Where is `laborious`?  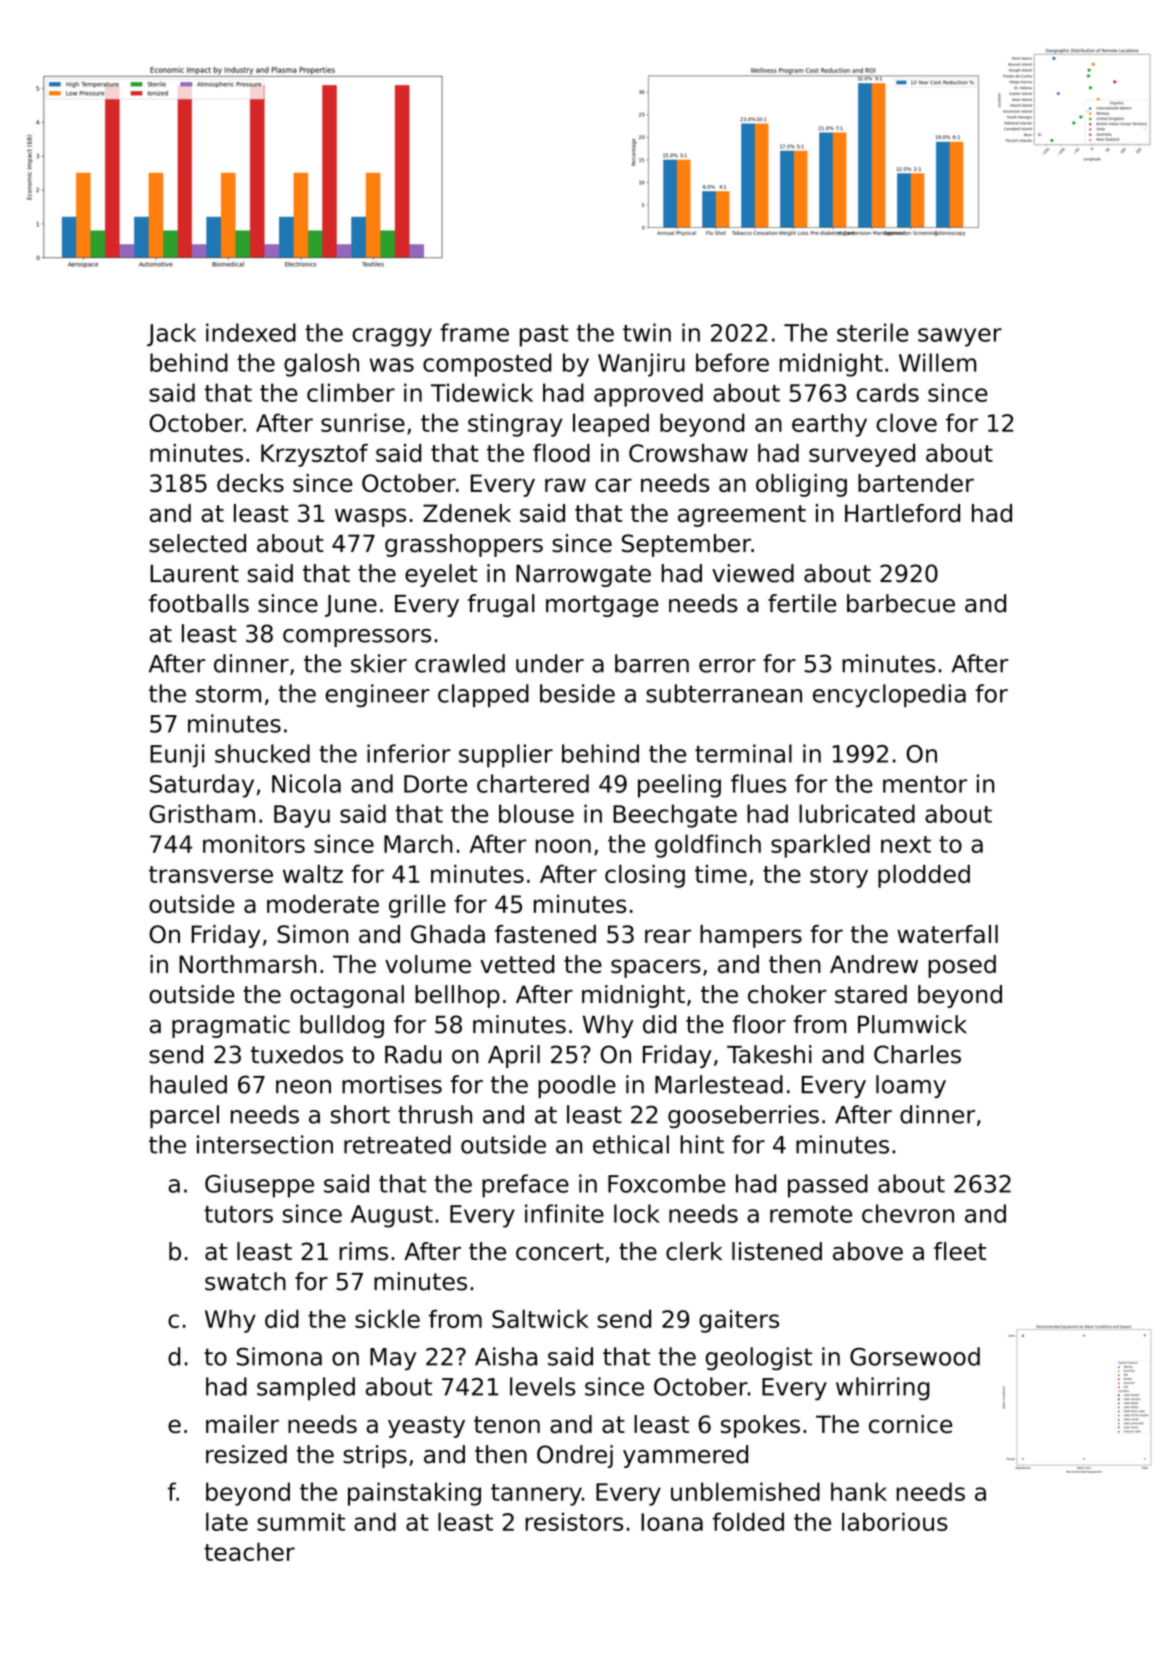 laborious is located at coordinates (895, 1521).
